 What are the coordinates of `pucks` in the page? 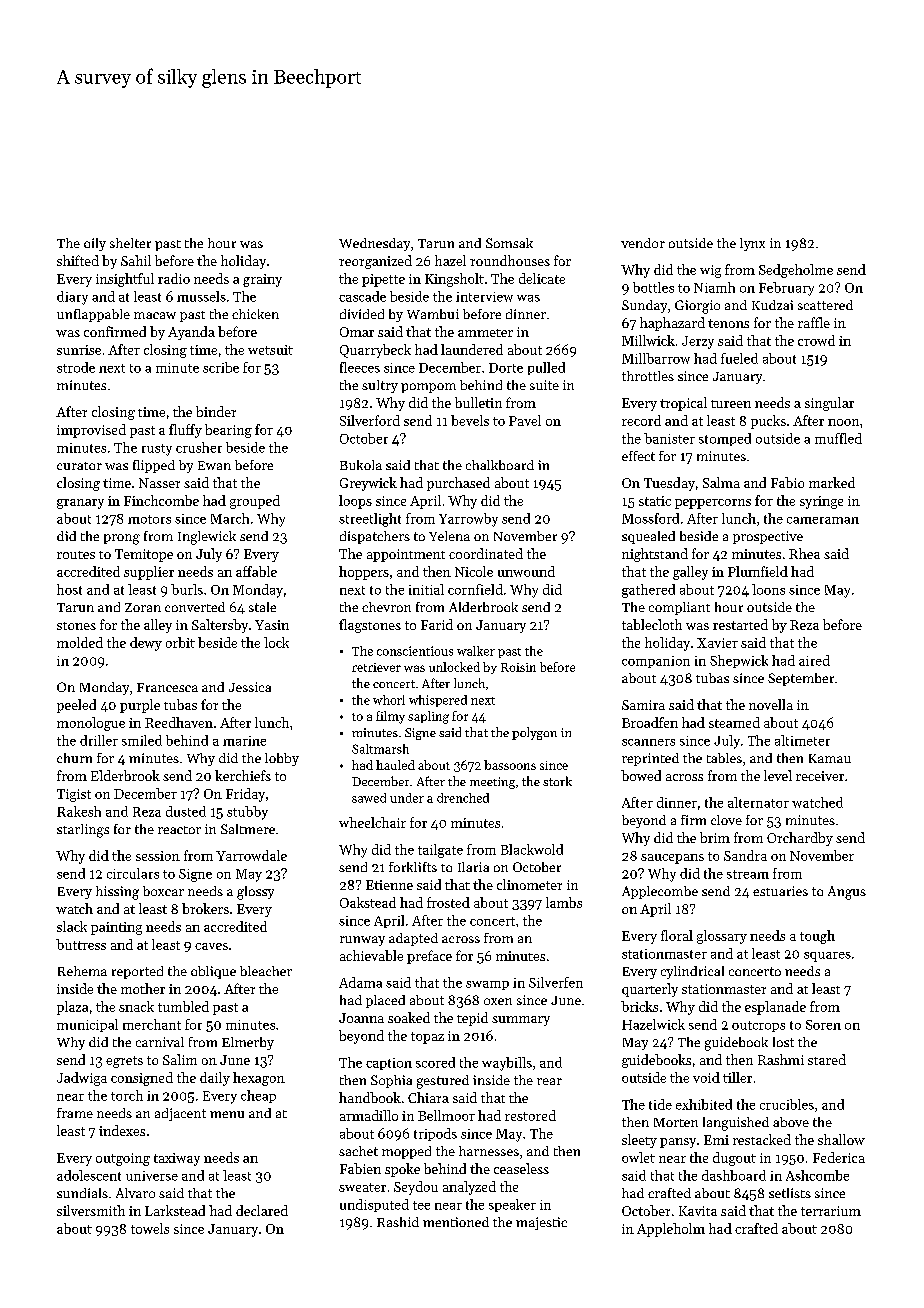 It's located at (768, 422).
